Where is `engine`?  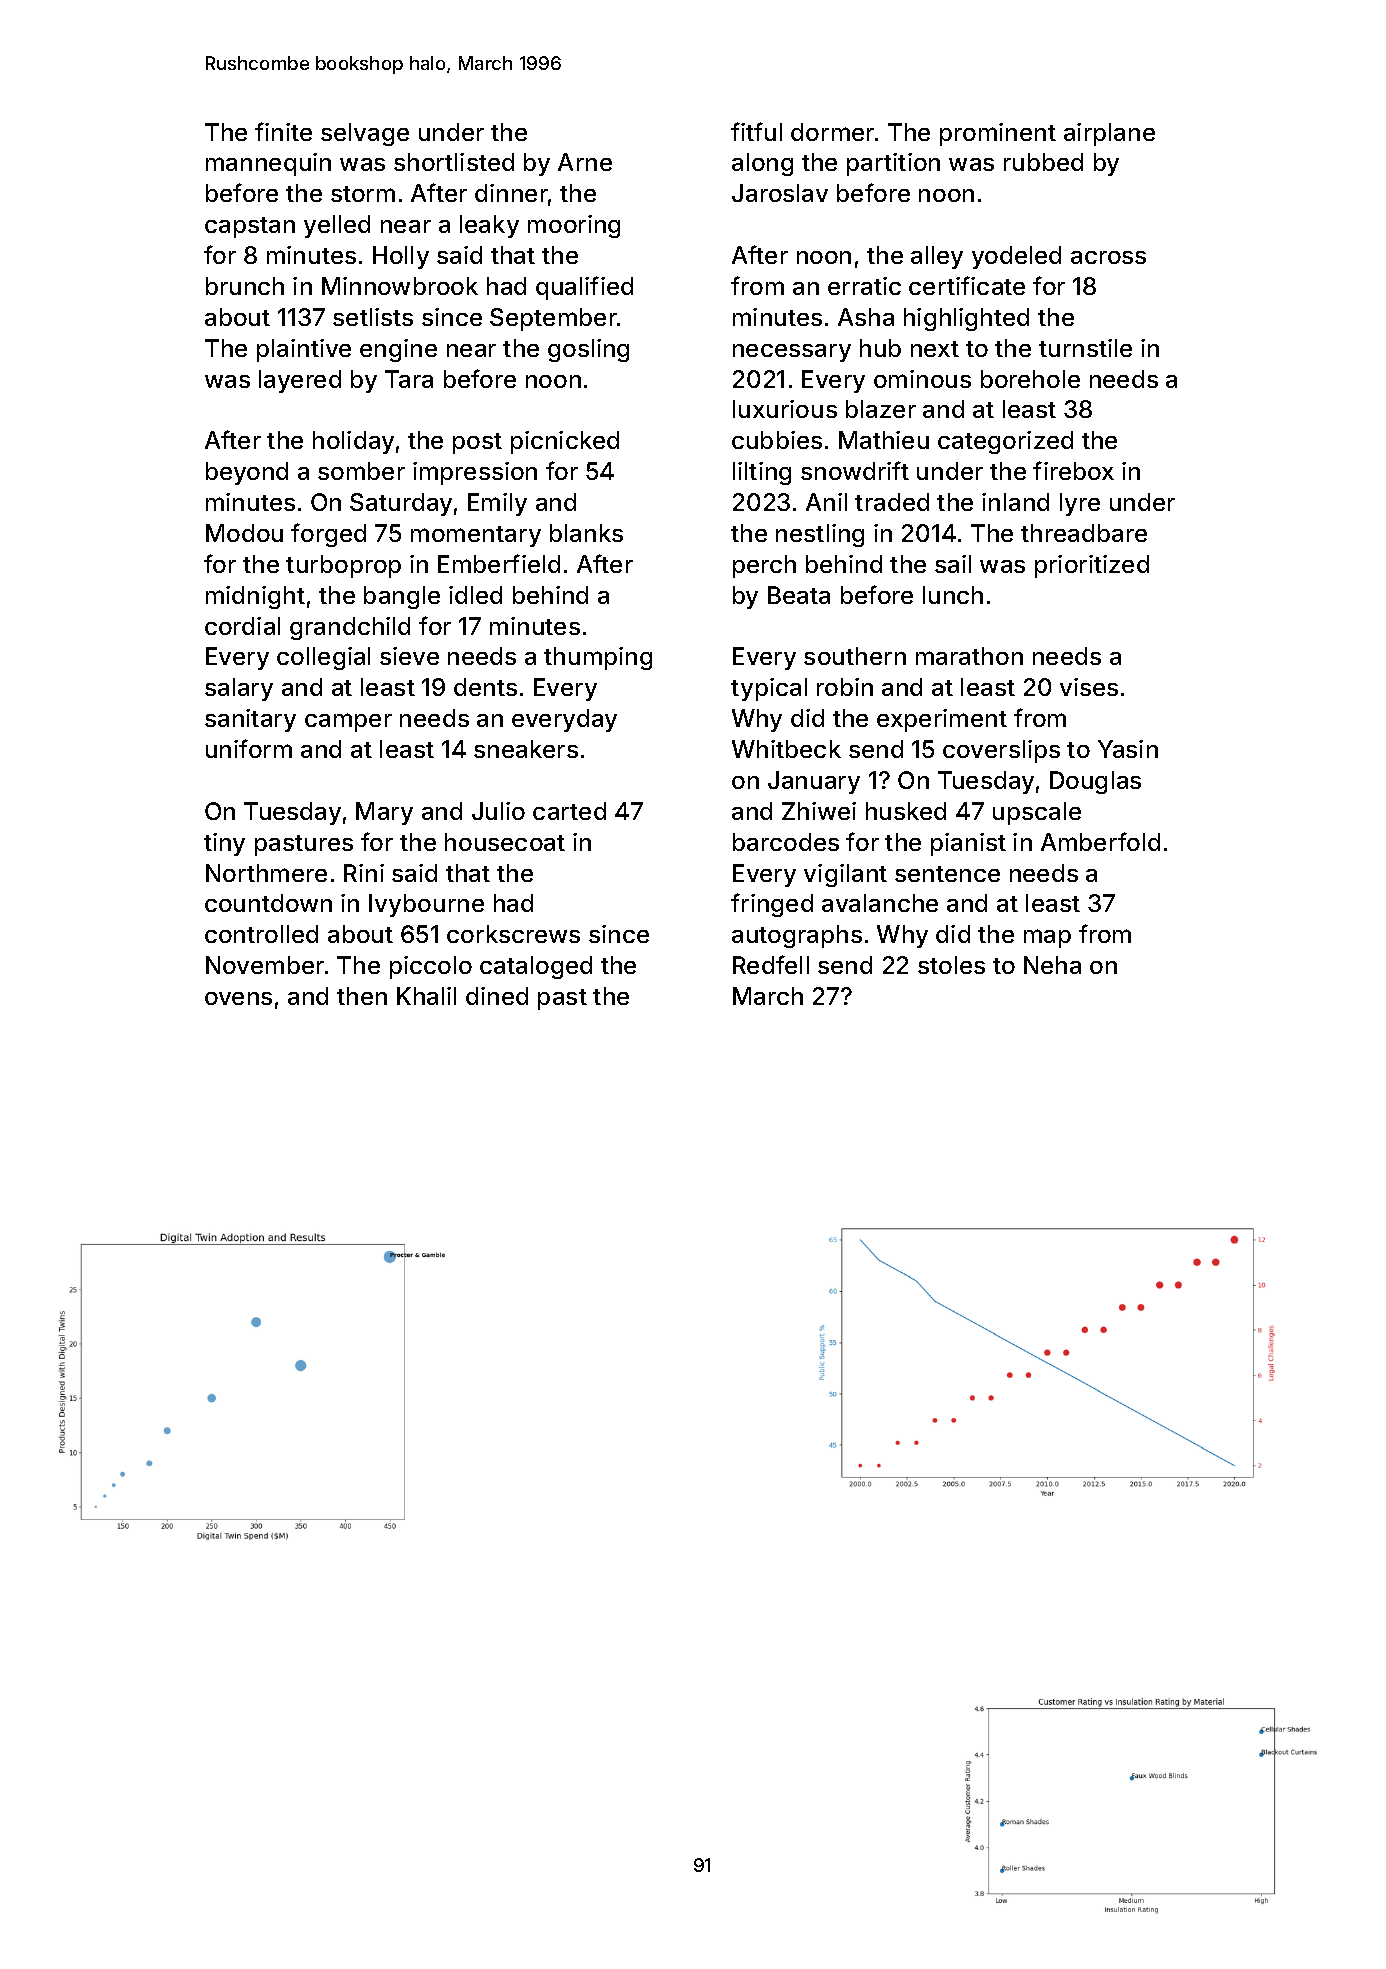
engine is located at coordinates (398, 350).
